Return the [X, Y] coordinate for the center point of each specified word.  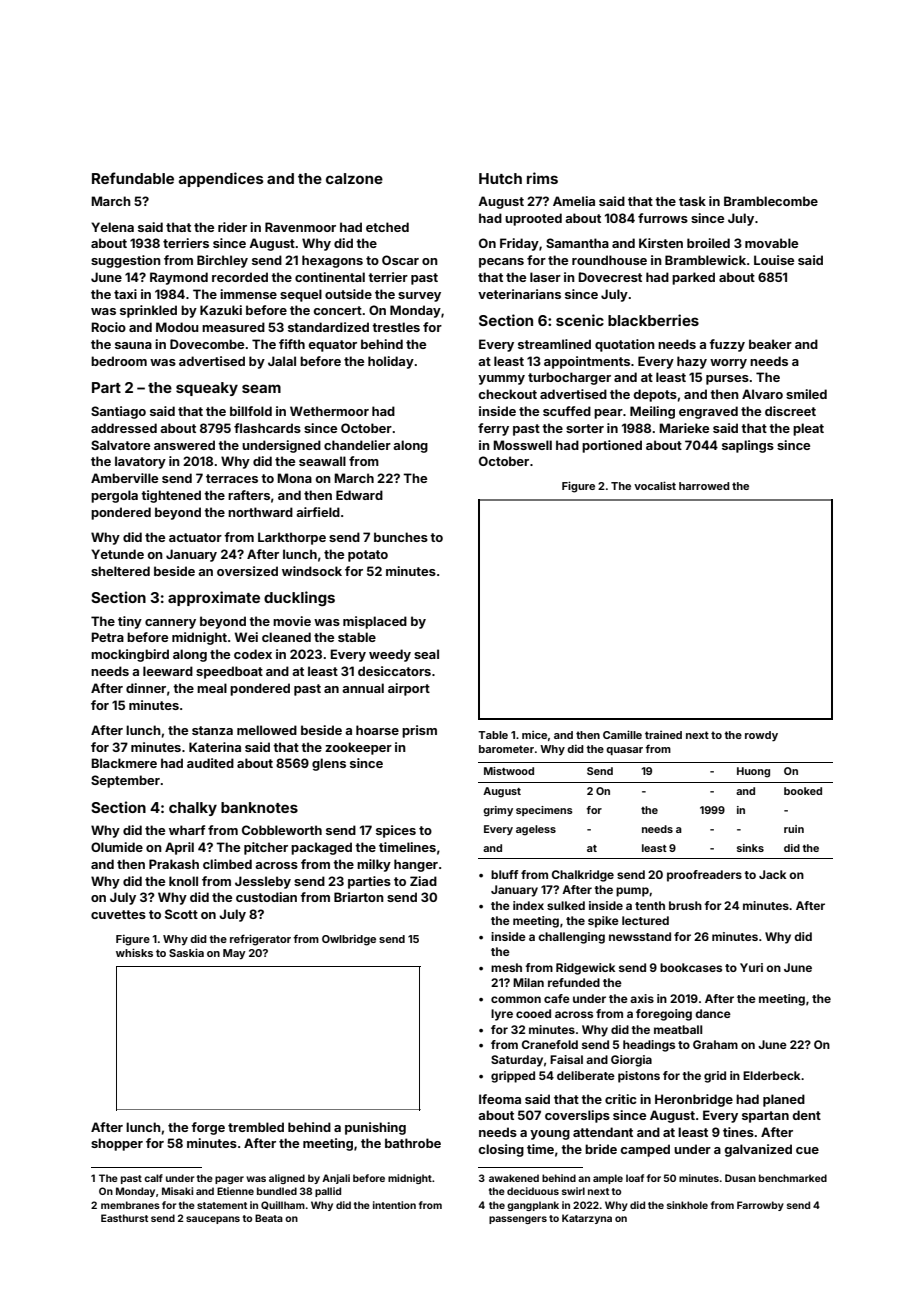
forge [208, 1128]
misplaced [375, 622]
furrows [663, 218]
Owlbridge [349, 940]
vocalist [655, 485]
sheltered [120, 571]
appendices [221, 179]
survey [419, 297]
